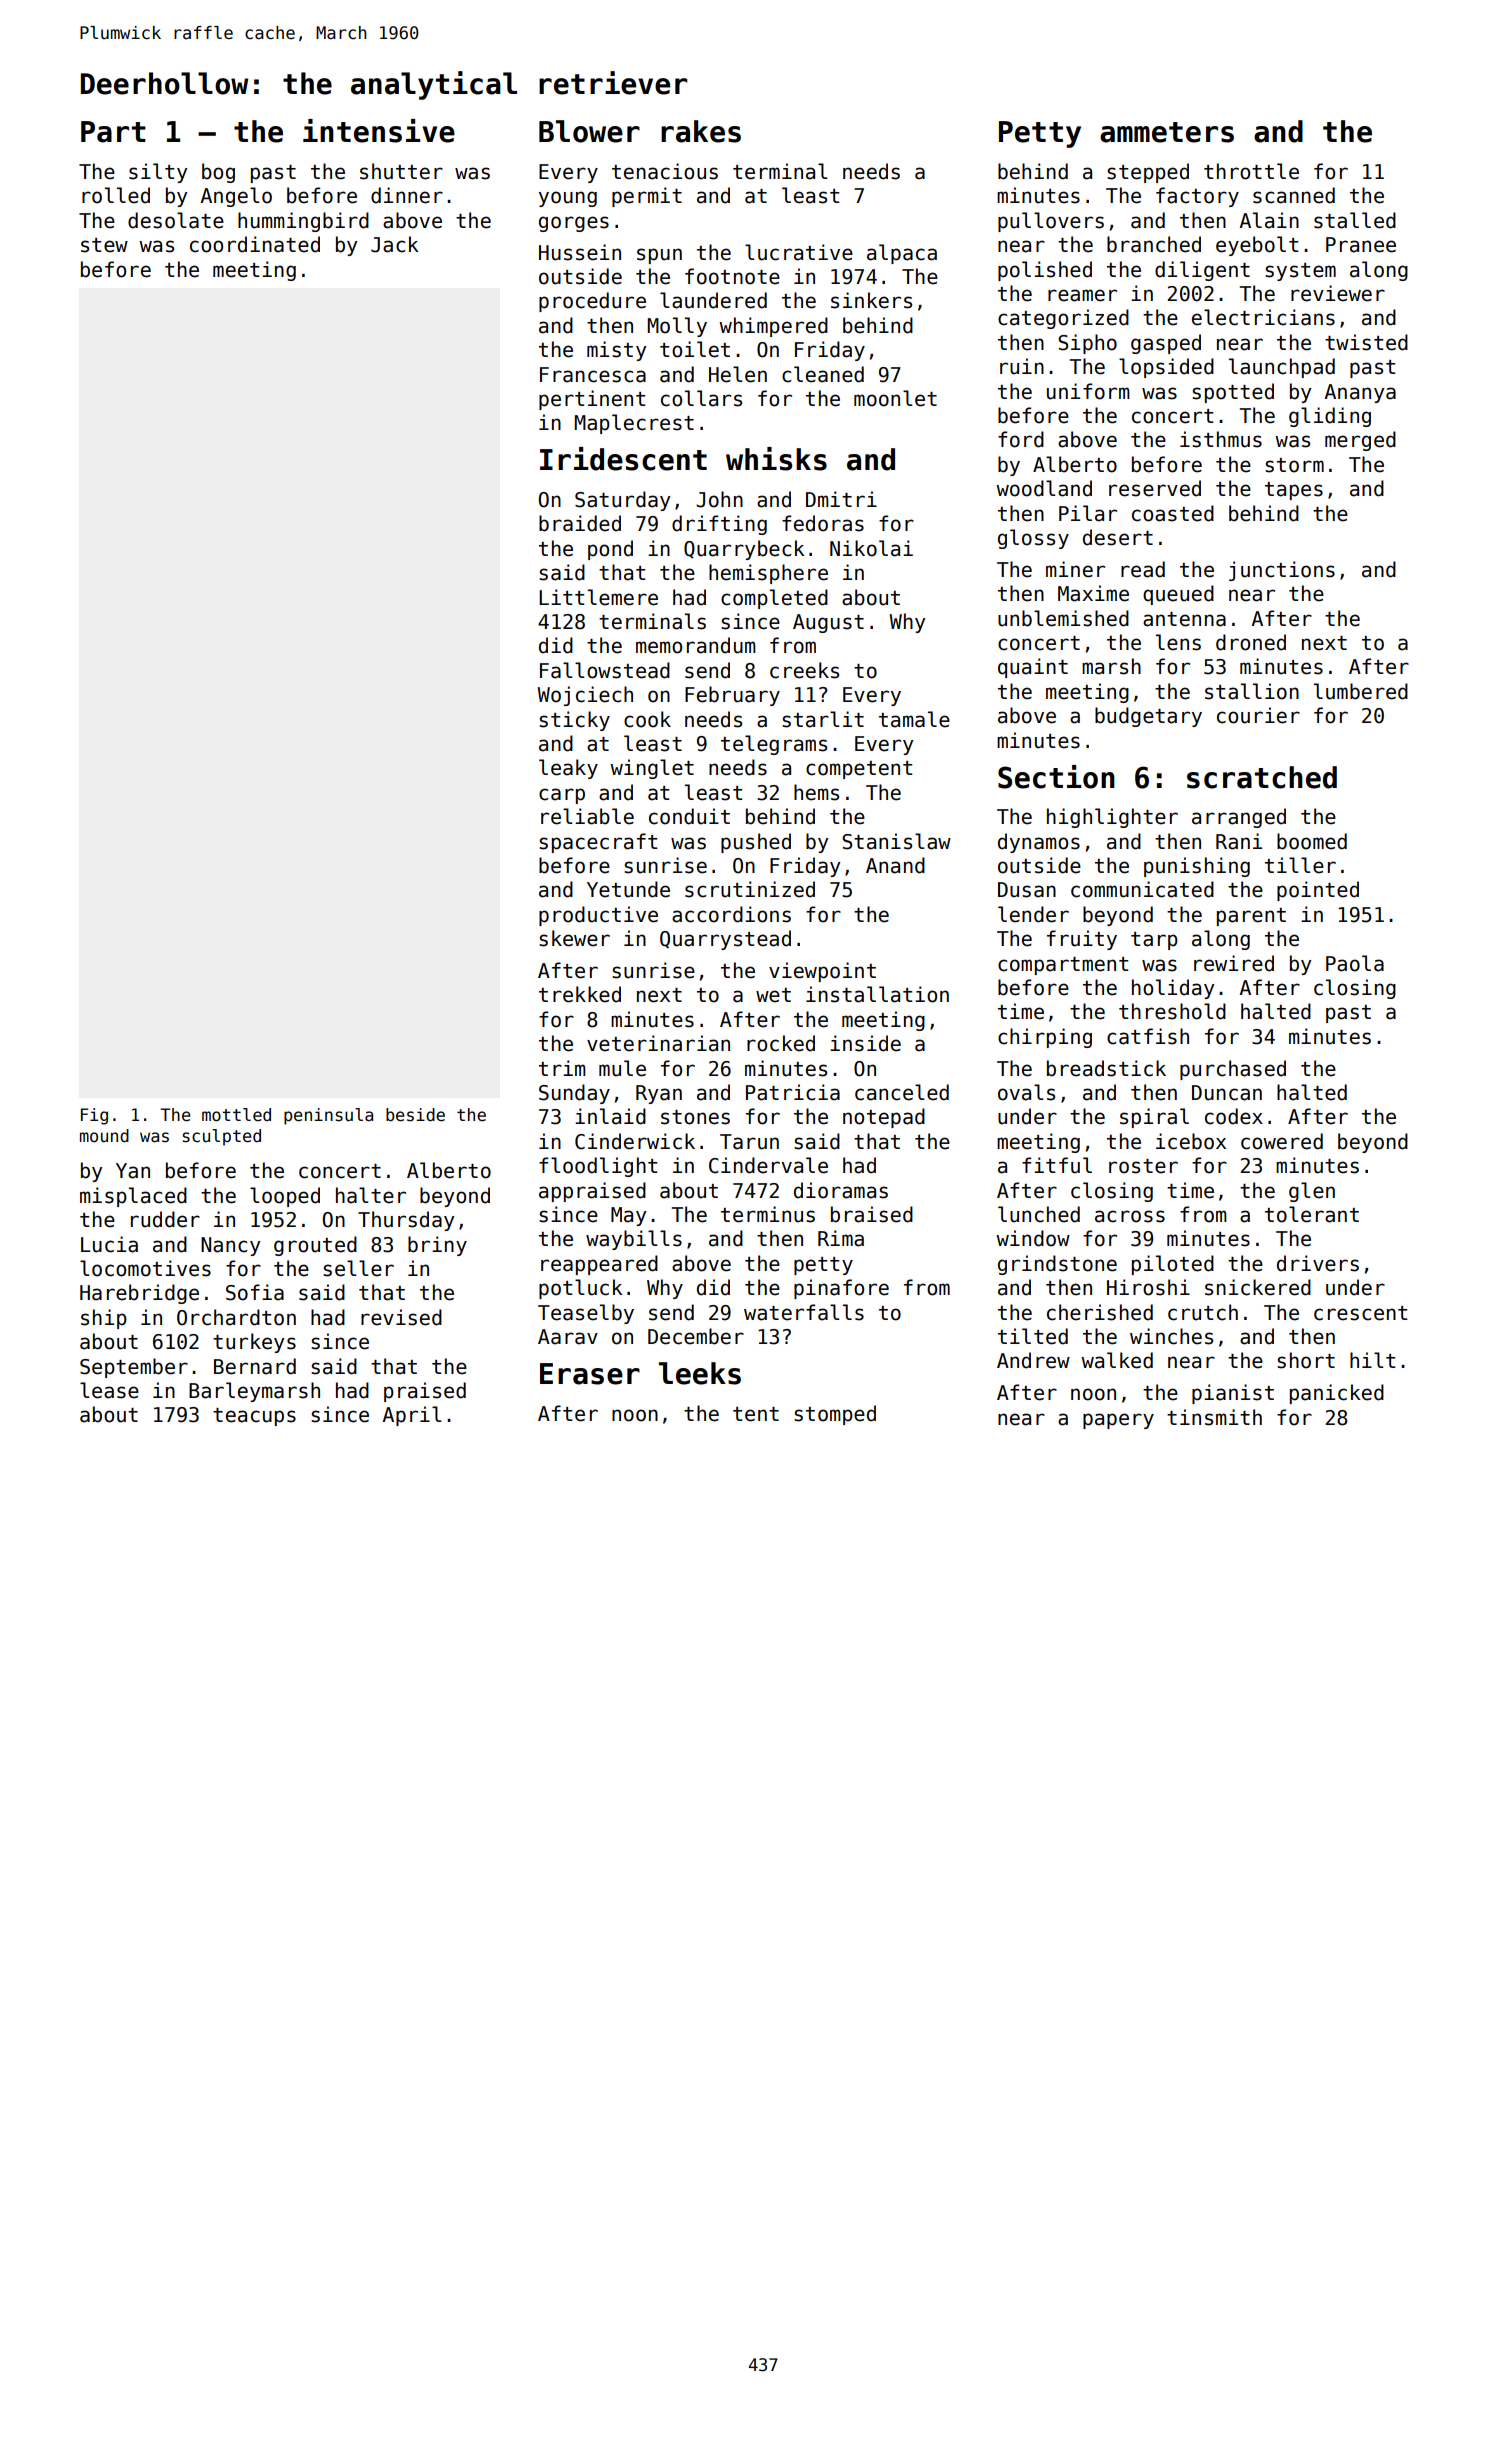 The image size is (1496, 2464). What do you see at coordinates (379, 131) in the image?
I see `intensive` at bounding box center [379, 131].
